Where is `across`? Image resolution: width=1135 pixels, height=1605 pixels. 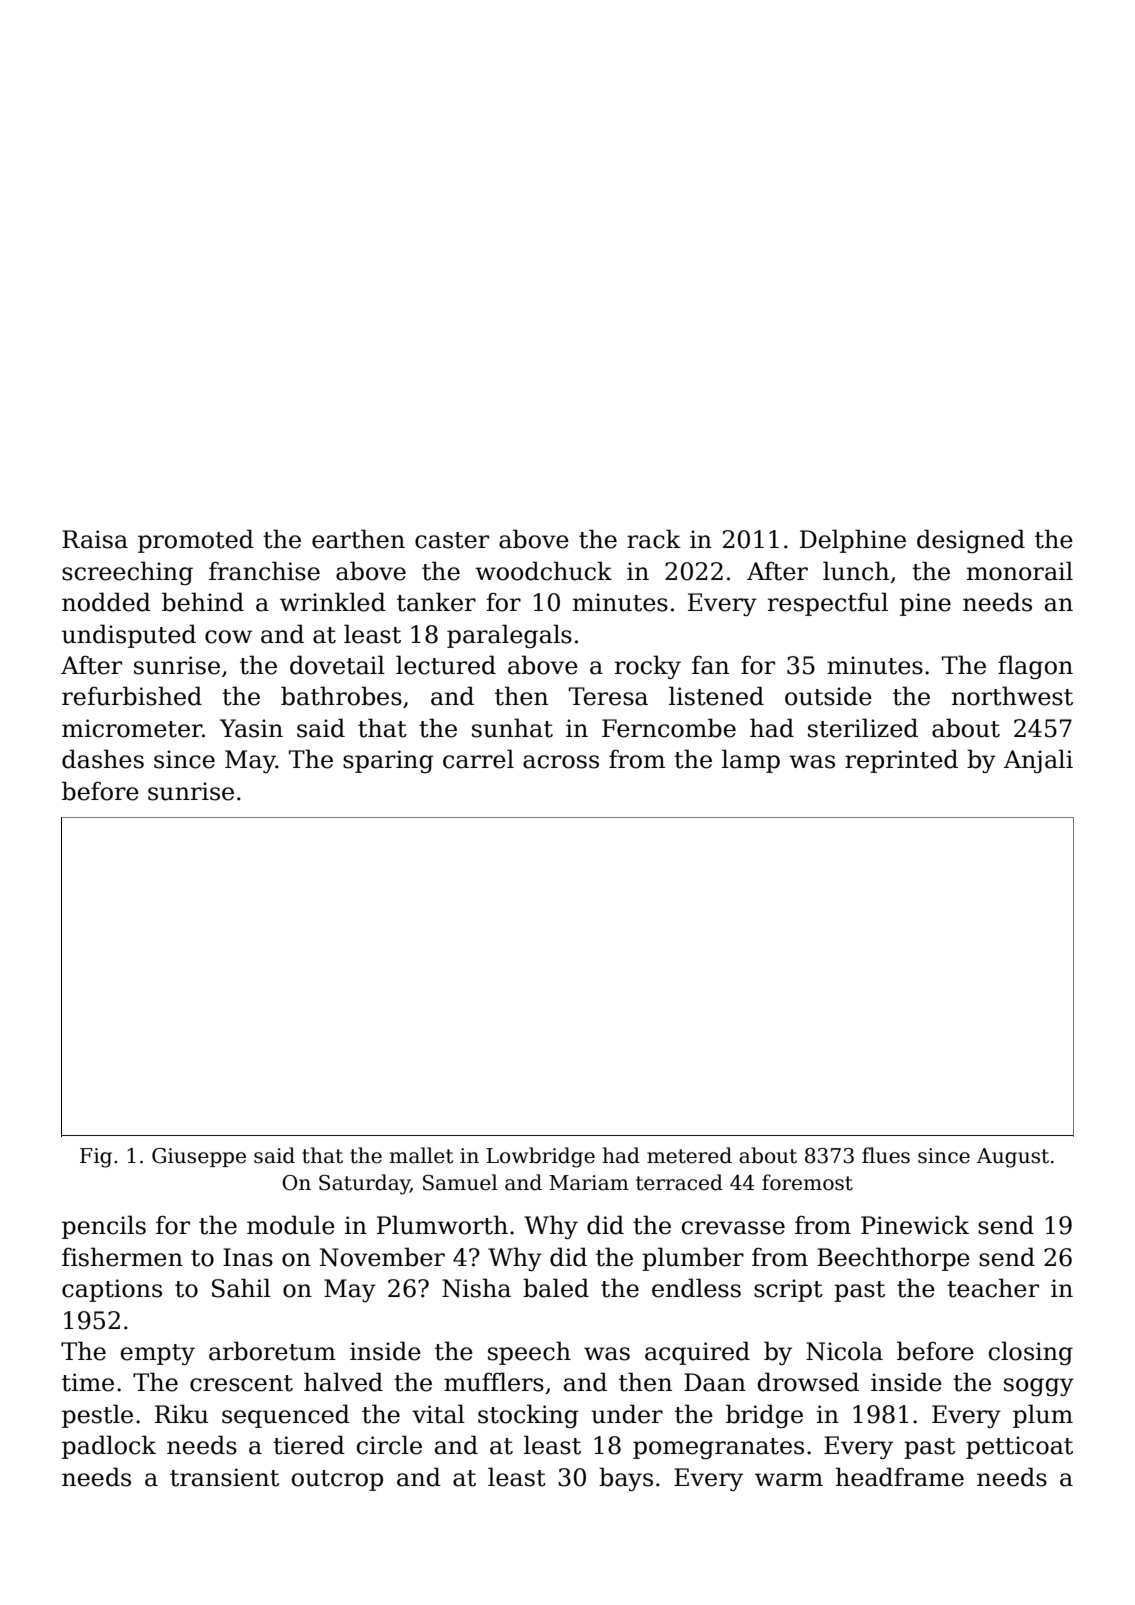 across is located at coordinates (561, 762).
